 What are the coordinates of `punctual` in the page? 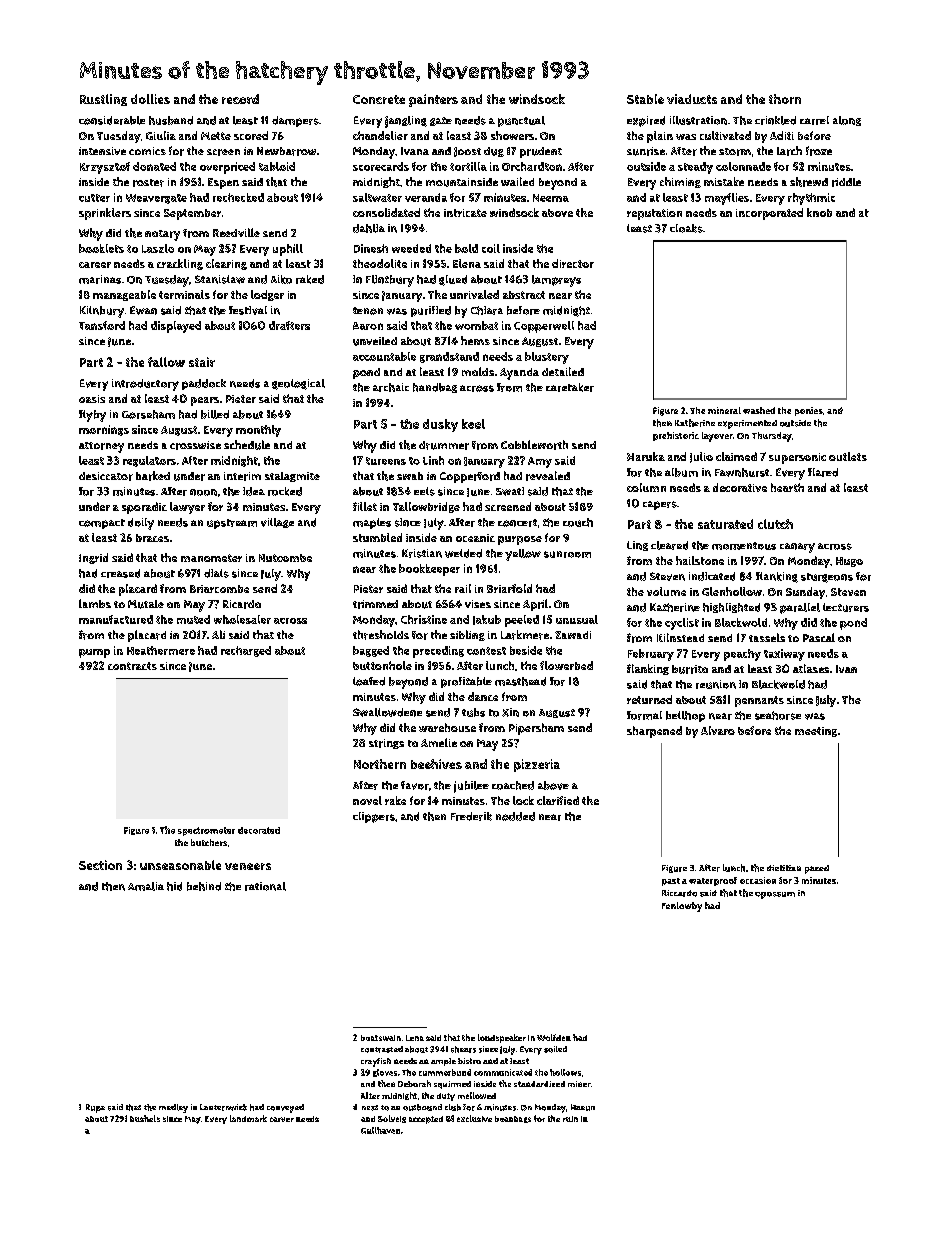 It's located at (521, 121).
